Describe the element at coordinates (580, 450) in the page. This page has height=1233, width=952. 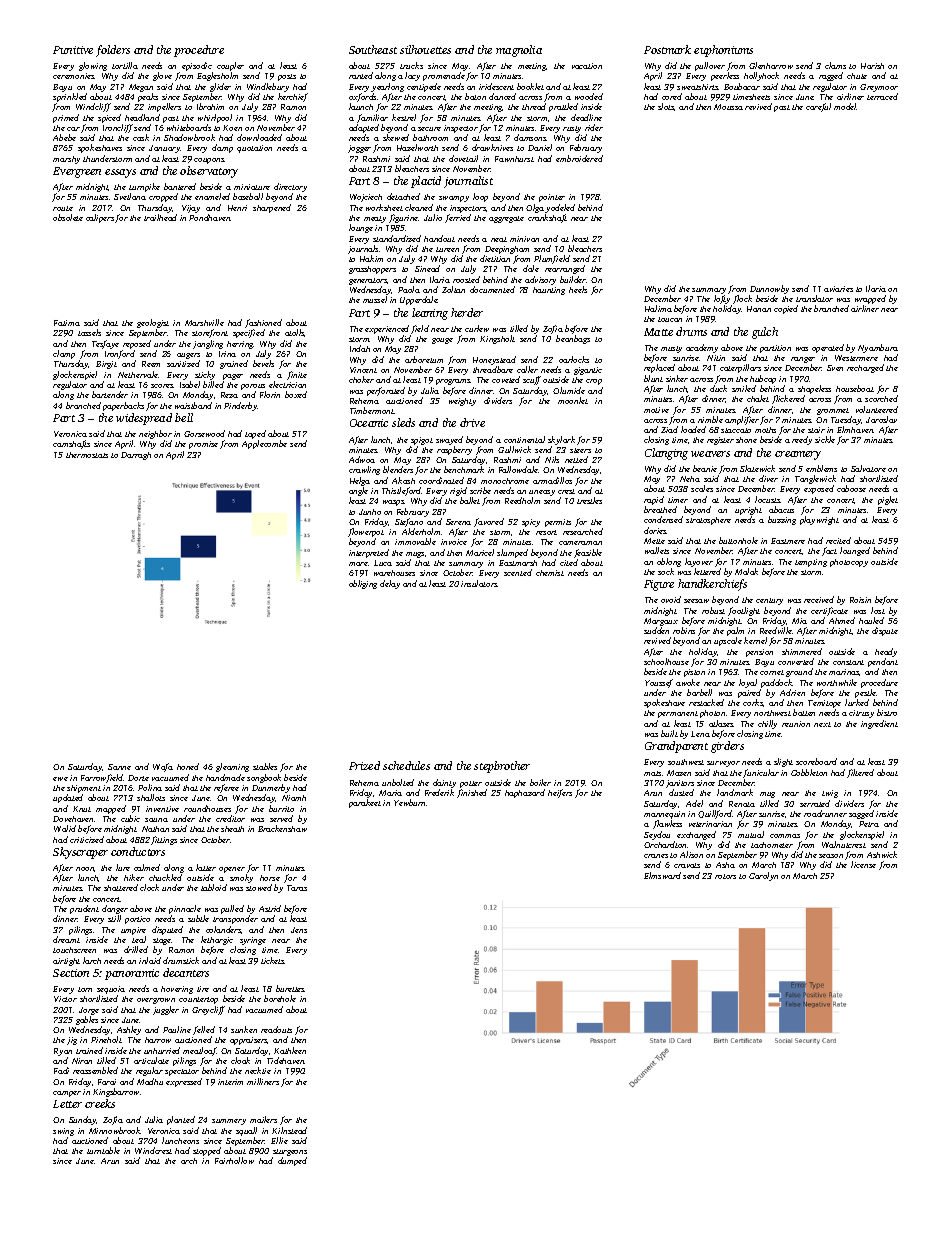
I see `steers` at that location.
